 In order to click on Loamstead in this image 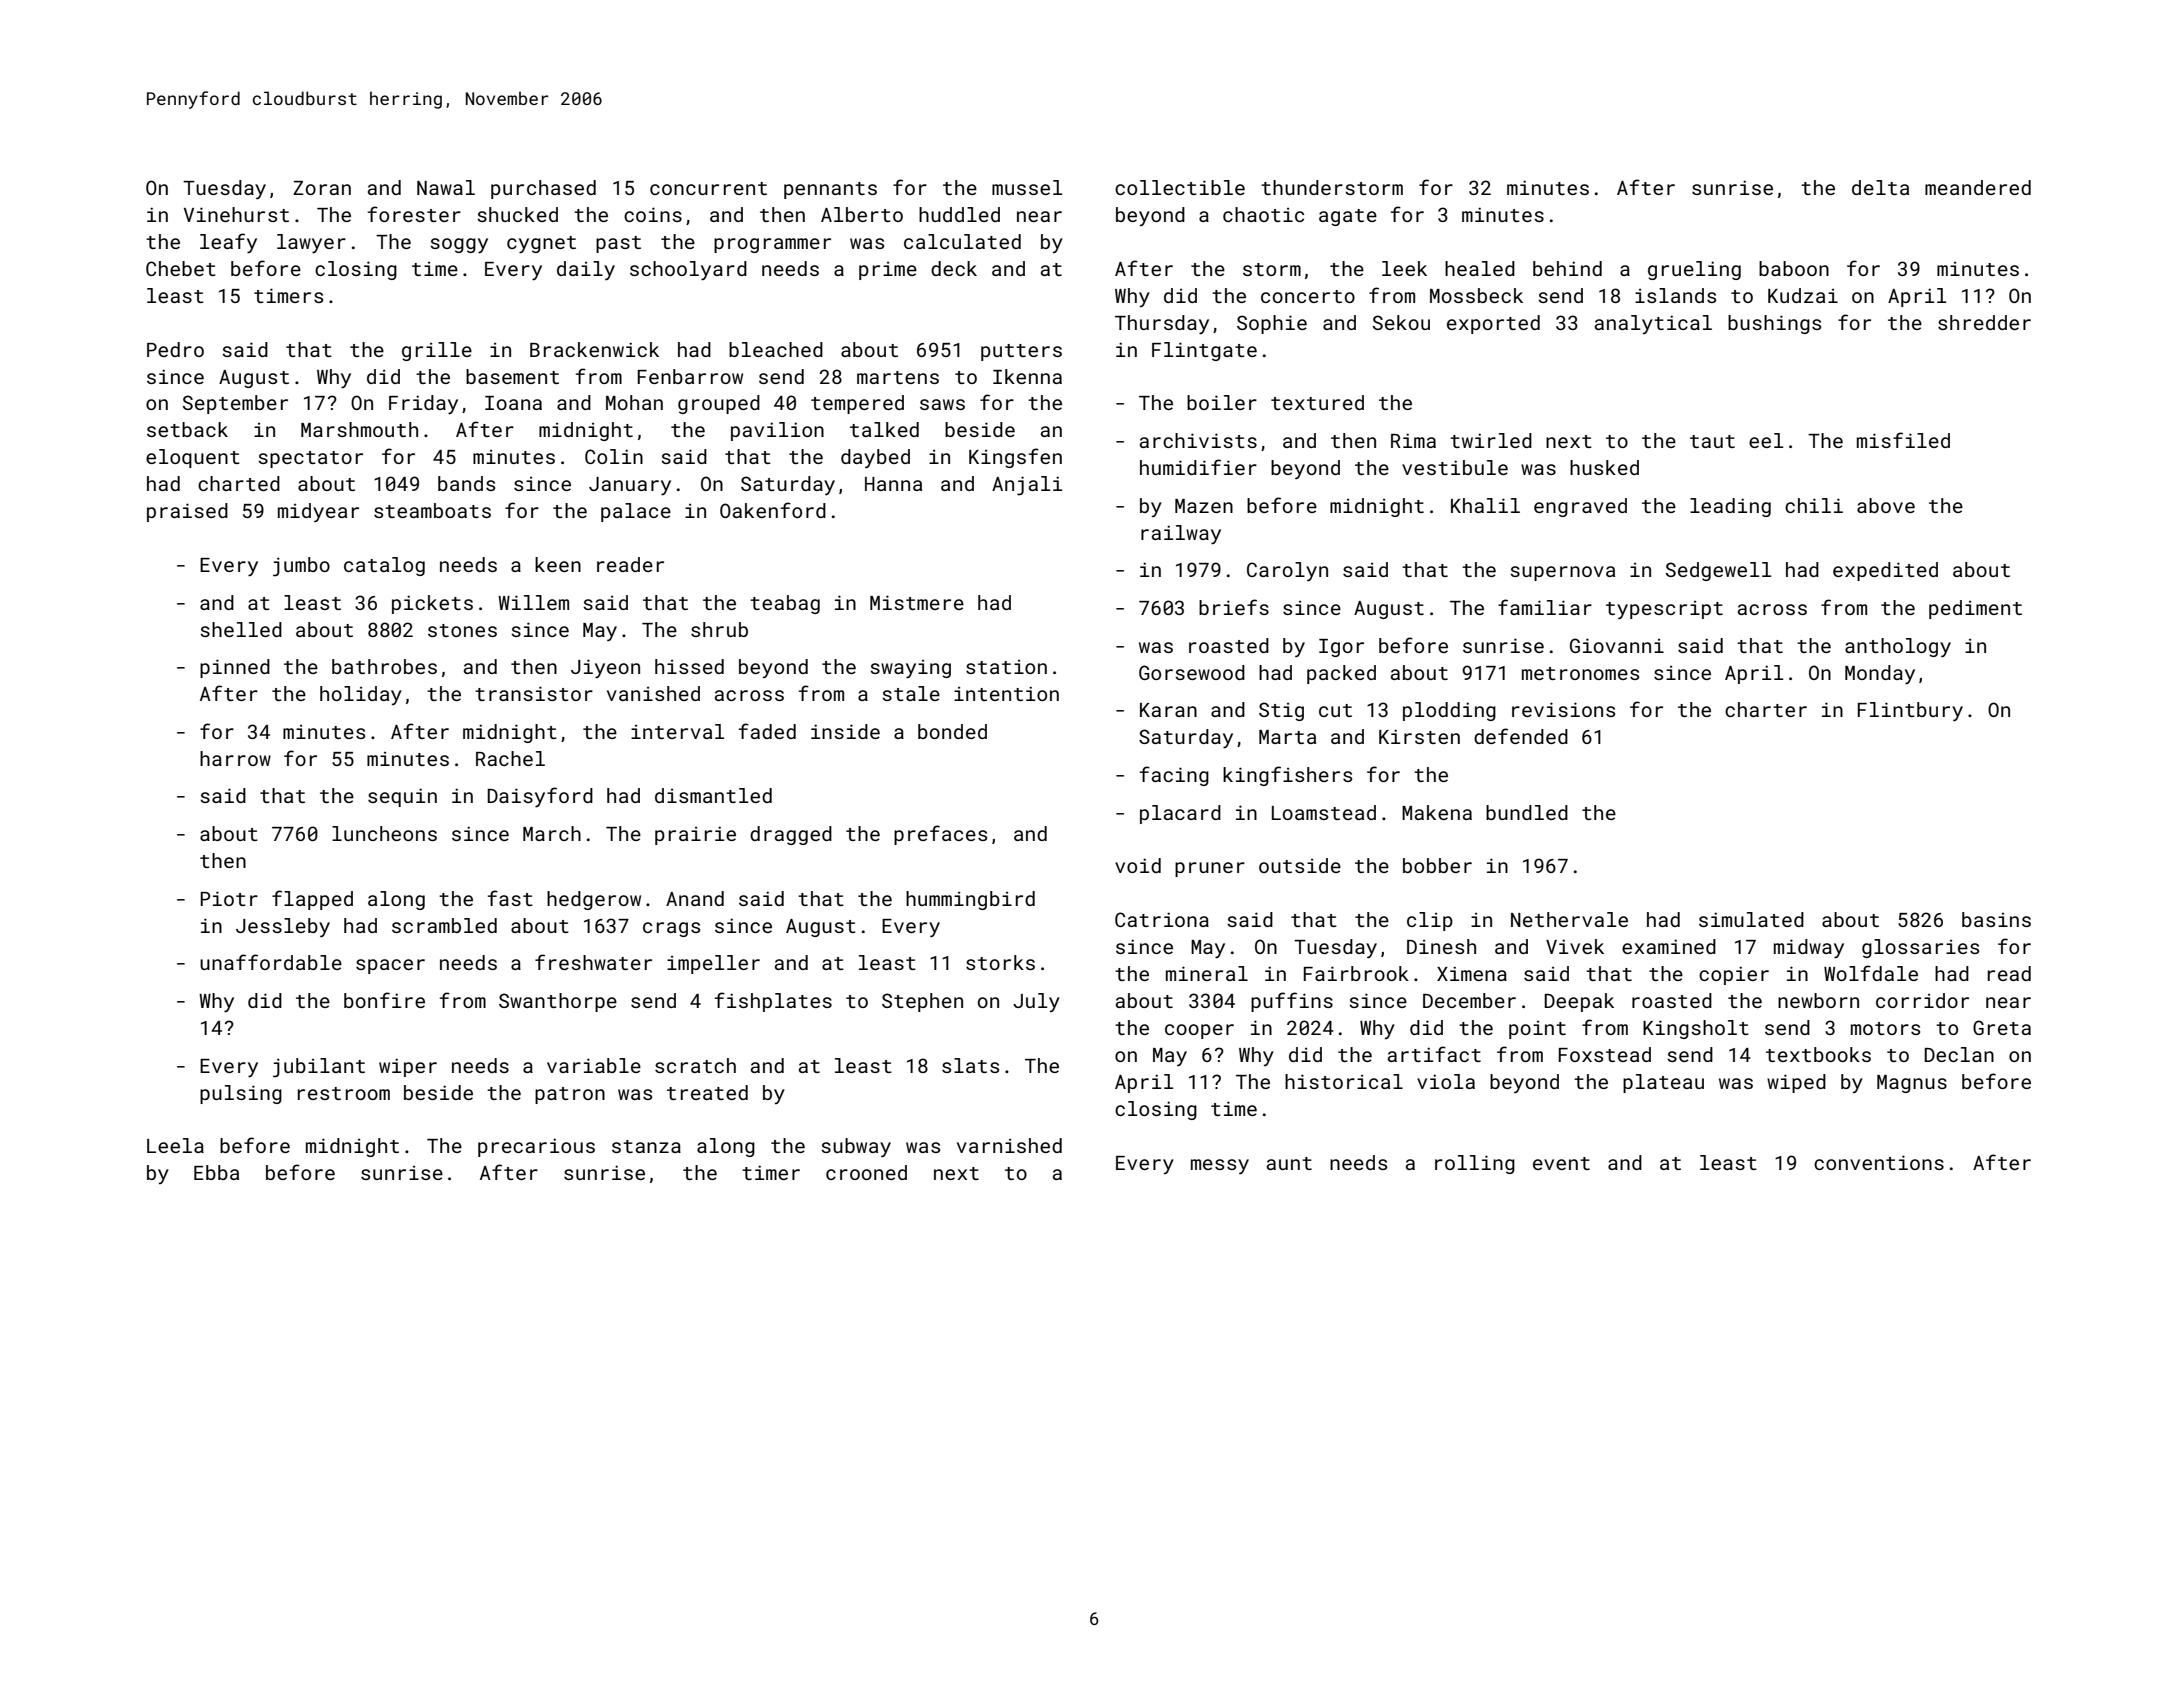, I will do `click(1324, 812)`.
